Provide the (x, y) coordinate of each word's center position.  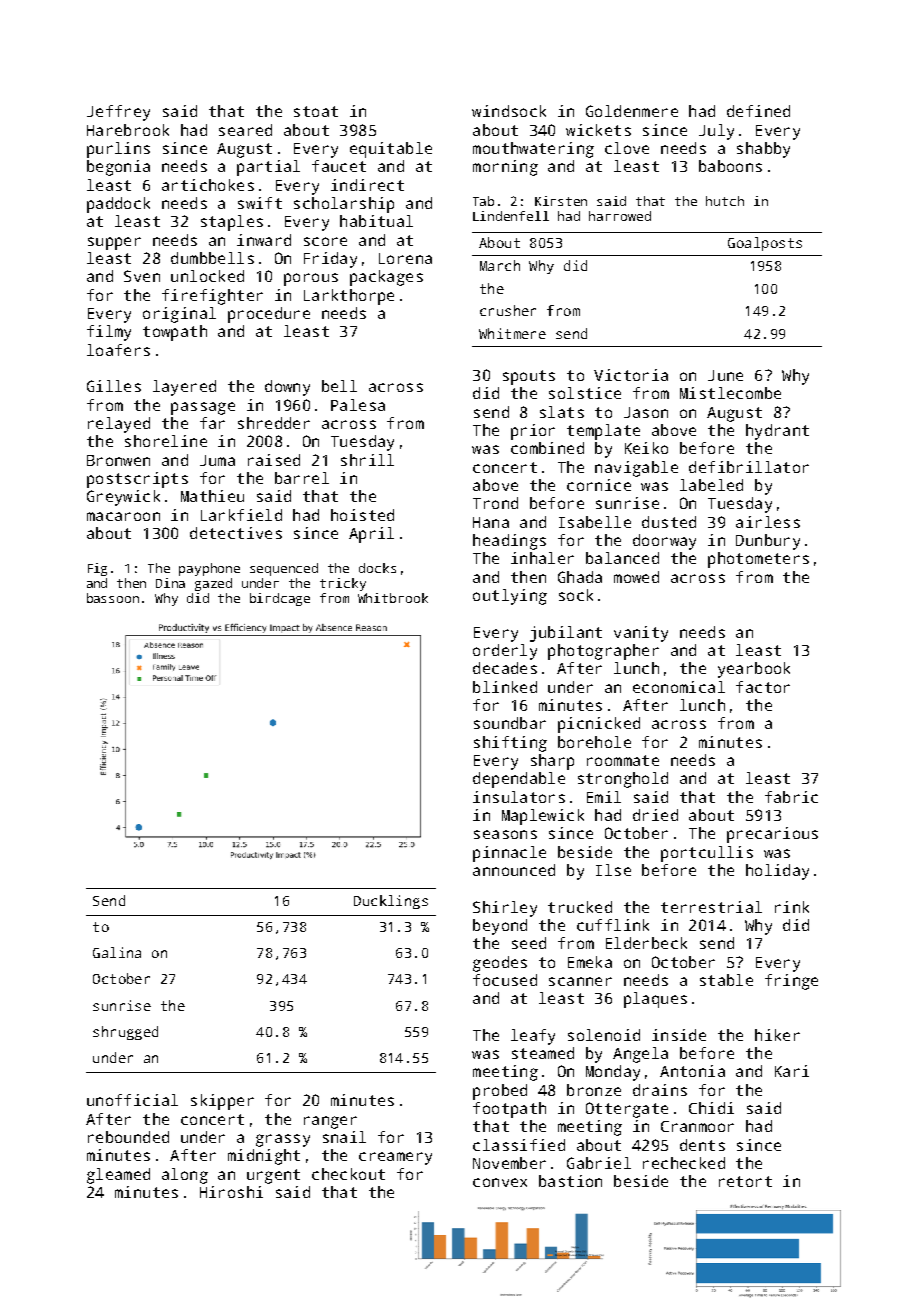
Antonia (692, 1071)
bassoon (113, 598)
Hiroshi (231, 1192)
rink (792, 907)
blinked (505, 687)
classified (519, 1145)
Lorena (405, 258)
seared (245, 130)
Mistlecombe (730, 393)
